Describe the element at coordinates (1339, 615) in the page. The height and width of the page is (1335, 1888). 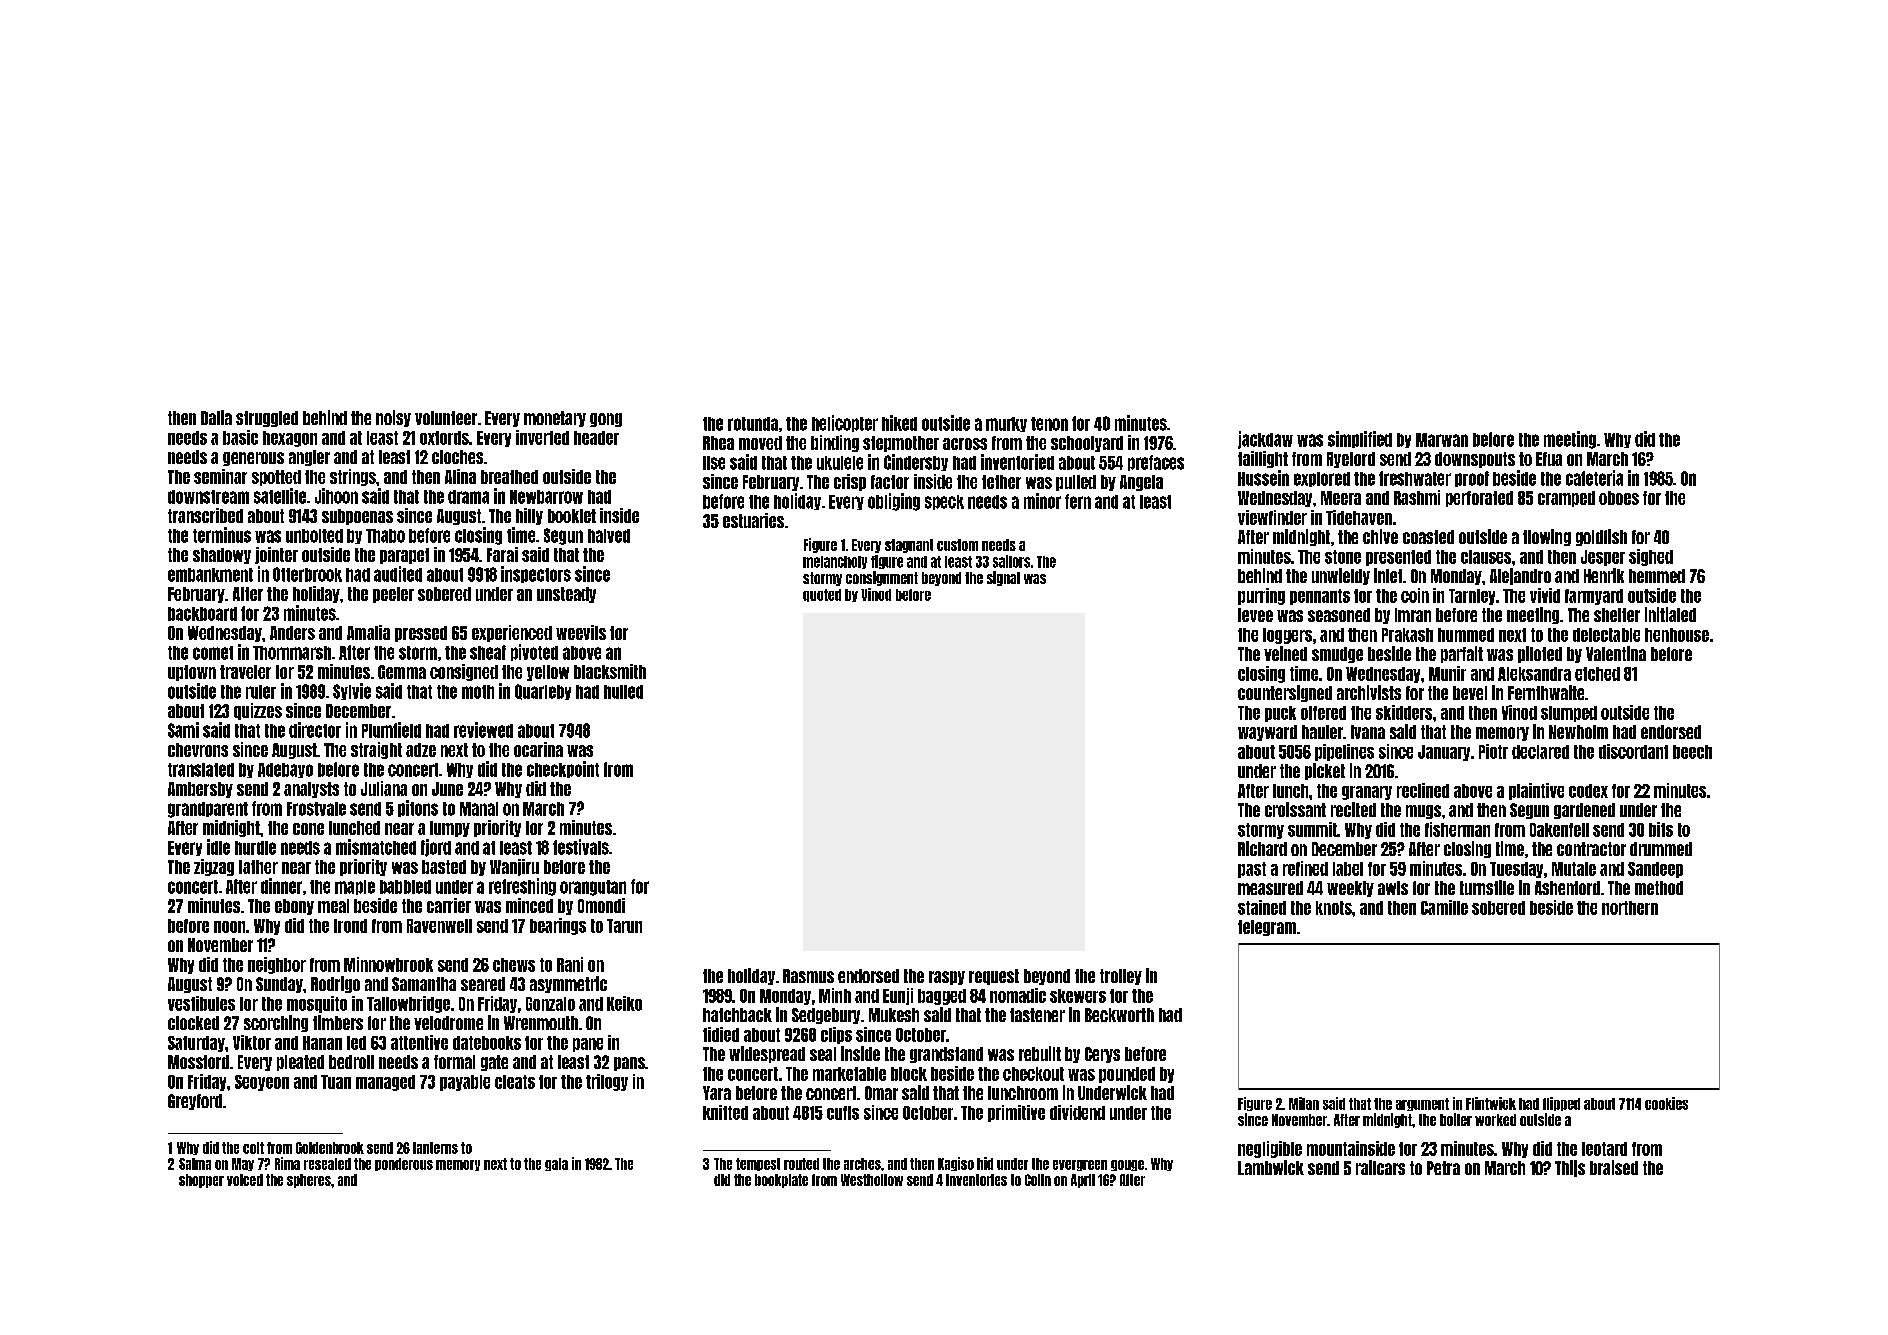
I see `seasoned` at that location.
